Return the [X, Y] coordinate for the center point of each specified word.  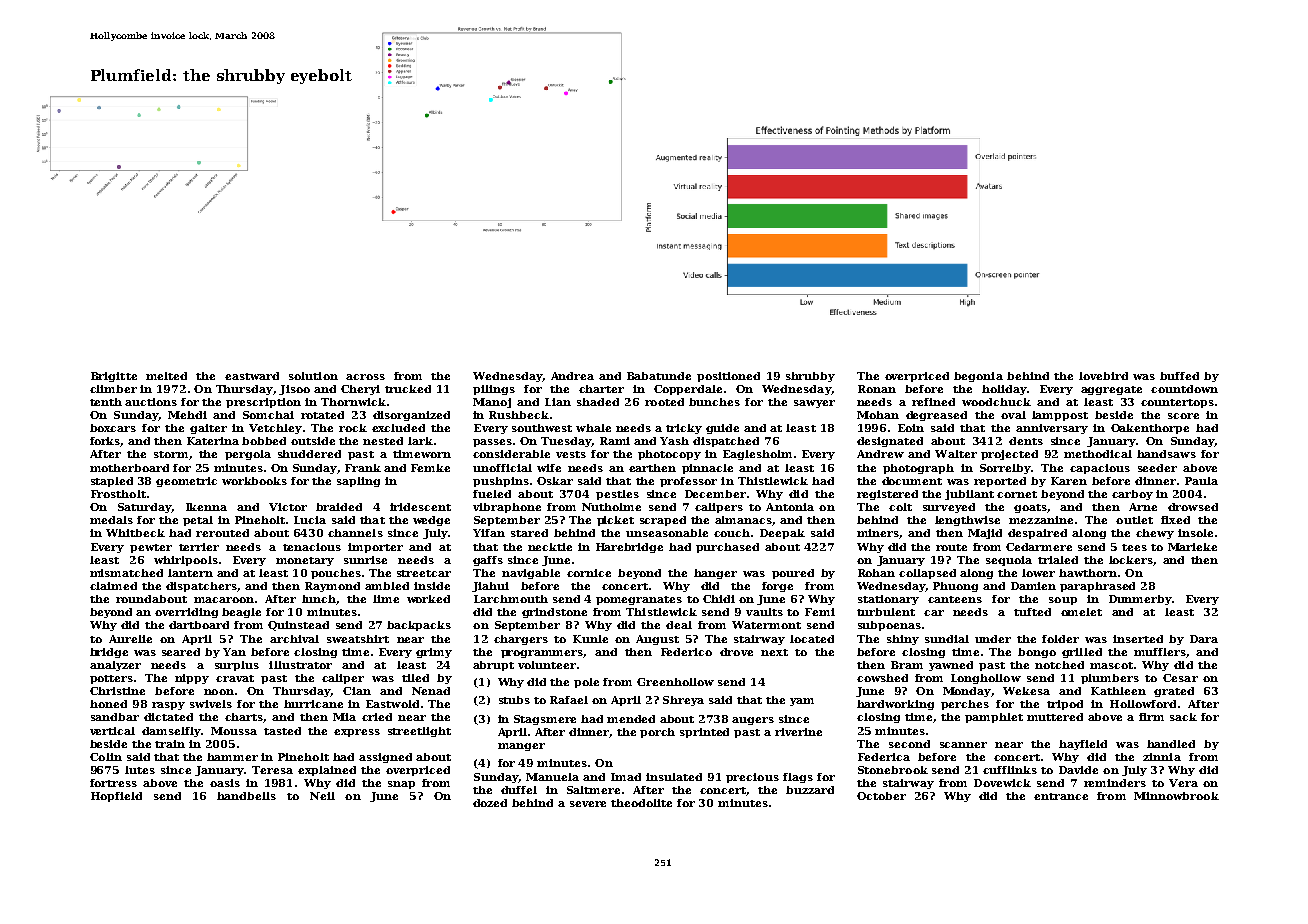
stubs [514, 700]
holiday [1004, 390]
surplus [237, 666]
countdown [1184, 389]
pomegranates [639, 600]
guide [722, 429]
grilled [1082, 653]
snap [401, 785]
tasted [282, 731]
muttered [1055, 717]
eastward [252, 376]
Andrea [572, 376]
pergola [248, 455]
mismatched [126, 573]
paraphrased [1097, 587]
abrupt [493, 666]
